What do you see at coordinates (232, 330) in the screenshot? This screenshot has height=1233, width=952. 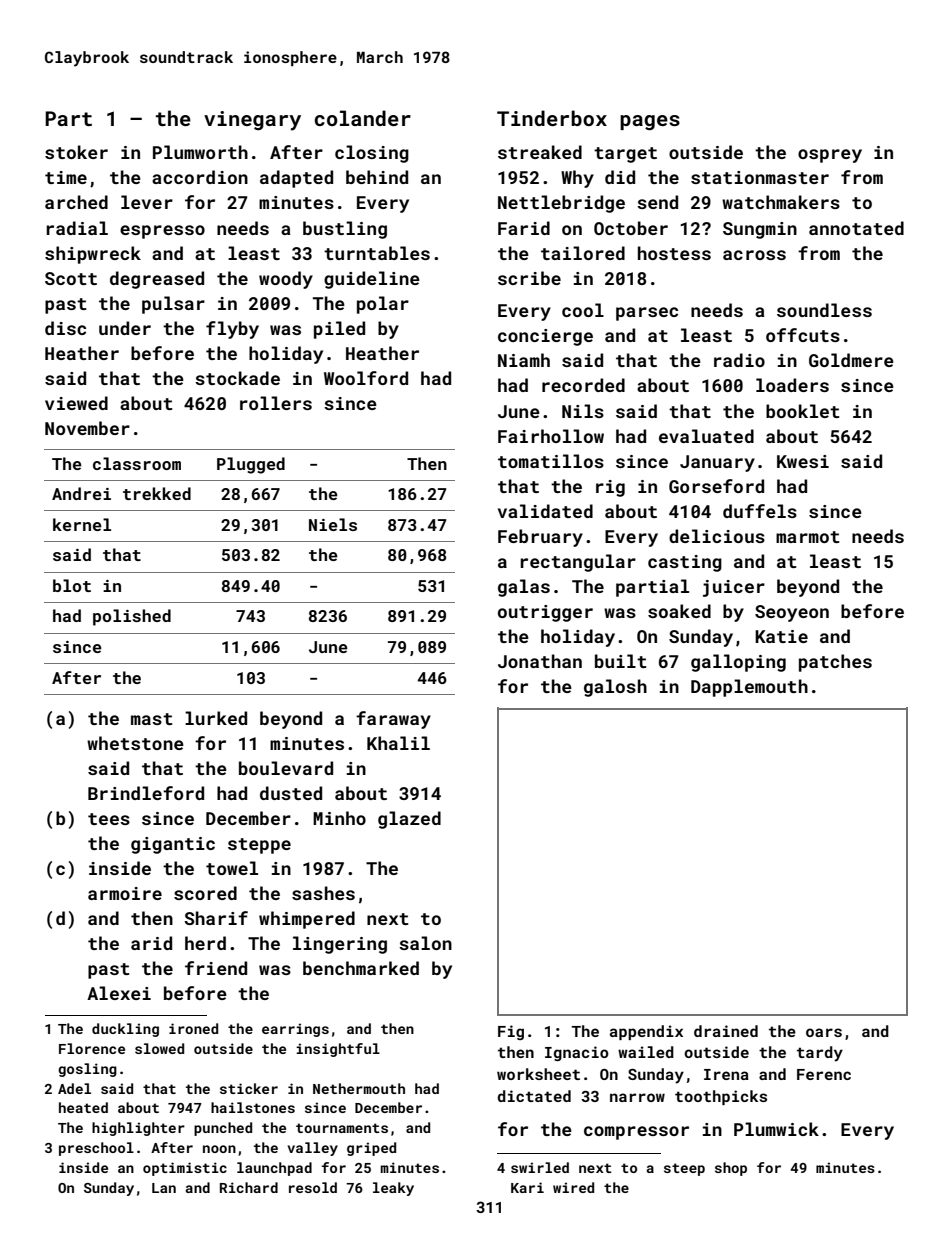 I see `flyby` at bounding box center [232, 330].
